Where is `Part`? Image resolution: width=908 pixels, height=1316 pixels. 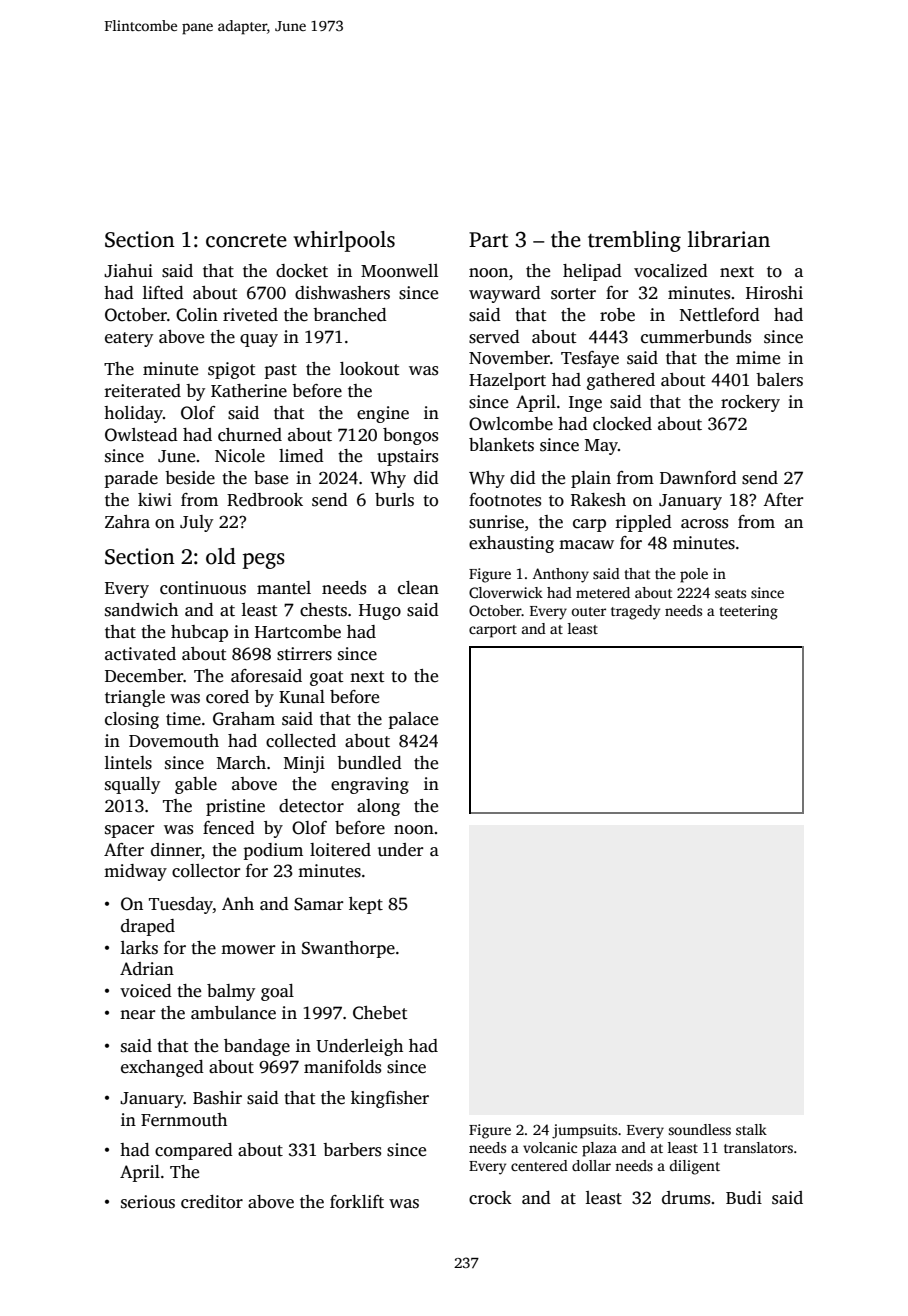 Part is located at coordinates (488, 240).
